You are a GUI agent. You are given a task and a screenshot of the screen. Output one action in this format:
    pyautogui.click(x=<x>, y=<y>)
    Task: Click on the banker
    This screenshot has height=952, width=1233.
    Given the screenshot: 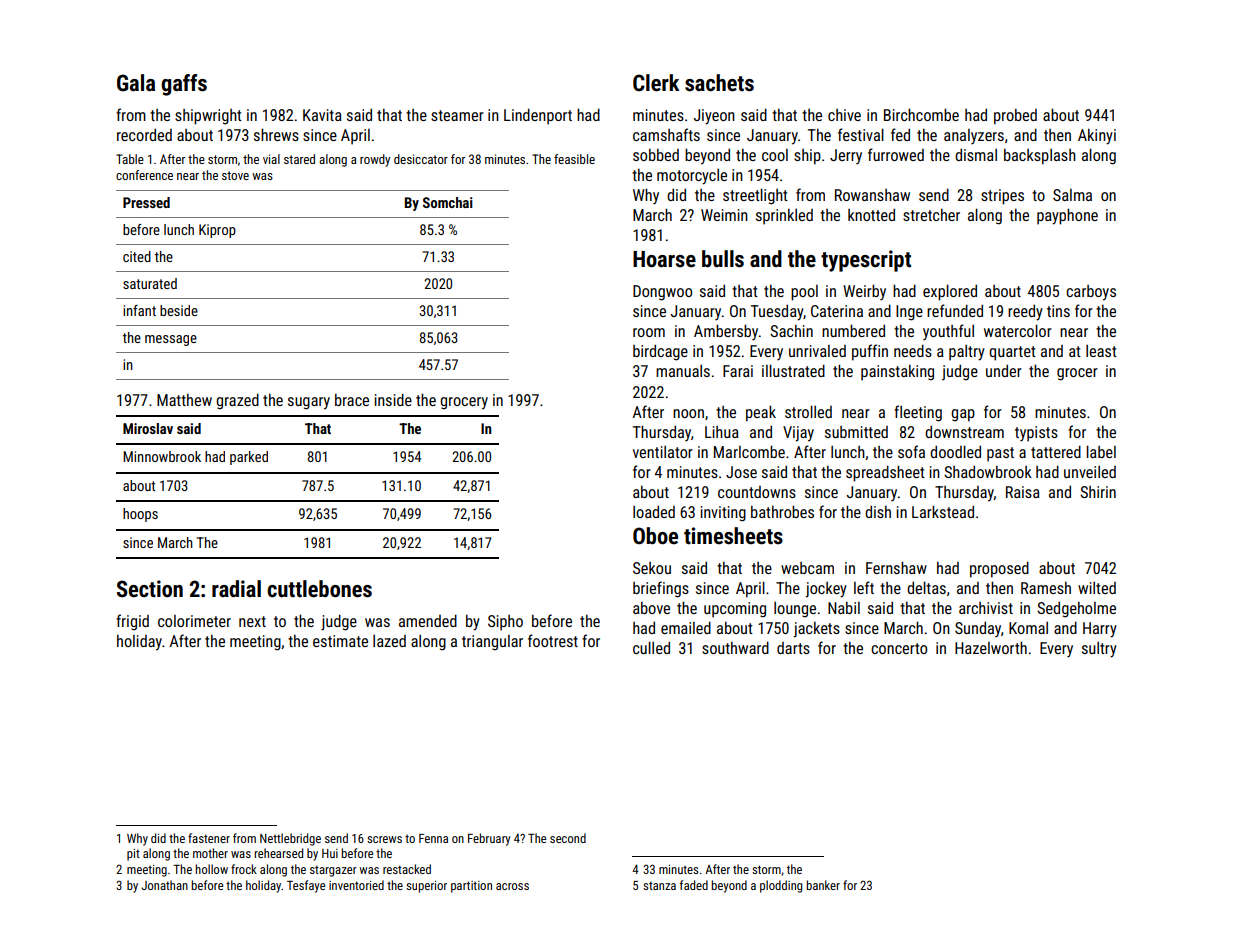 What is the action you would take?
    pyautogui.click(x=823, y=885)
